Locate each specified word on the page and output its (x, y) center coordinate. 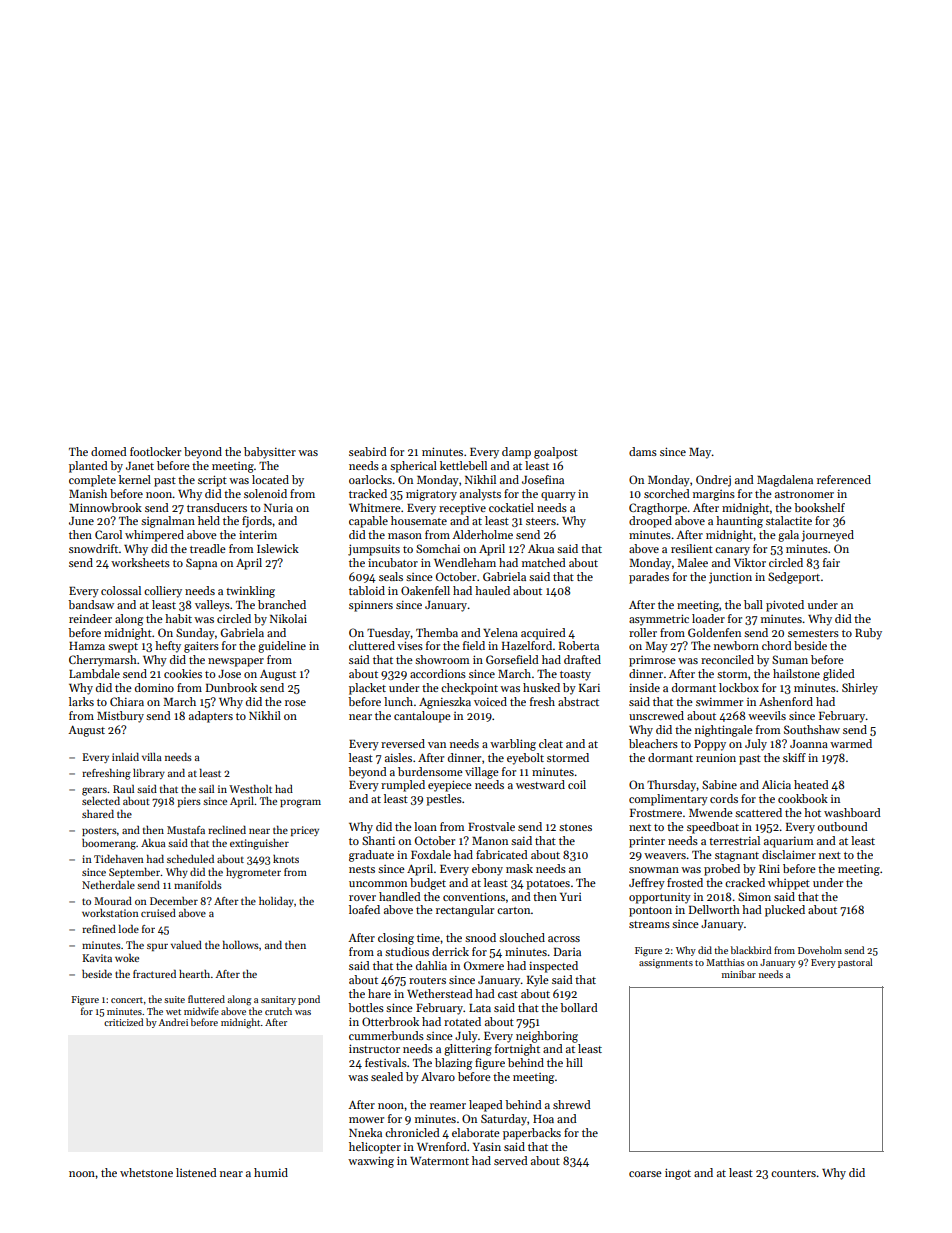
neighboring (547, 1037)
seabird (368, 451)
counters (793, 1173)
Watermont (439, 1161)
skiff (794, 757)
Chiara (127, 701)
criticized (123, 1022)
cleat (551, 743)
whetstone (146, 1172)
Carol (108, 534)
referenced (844, 479)
